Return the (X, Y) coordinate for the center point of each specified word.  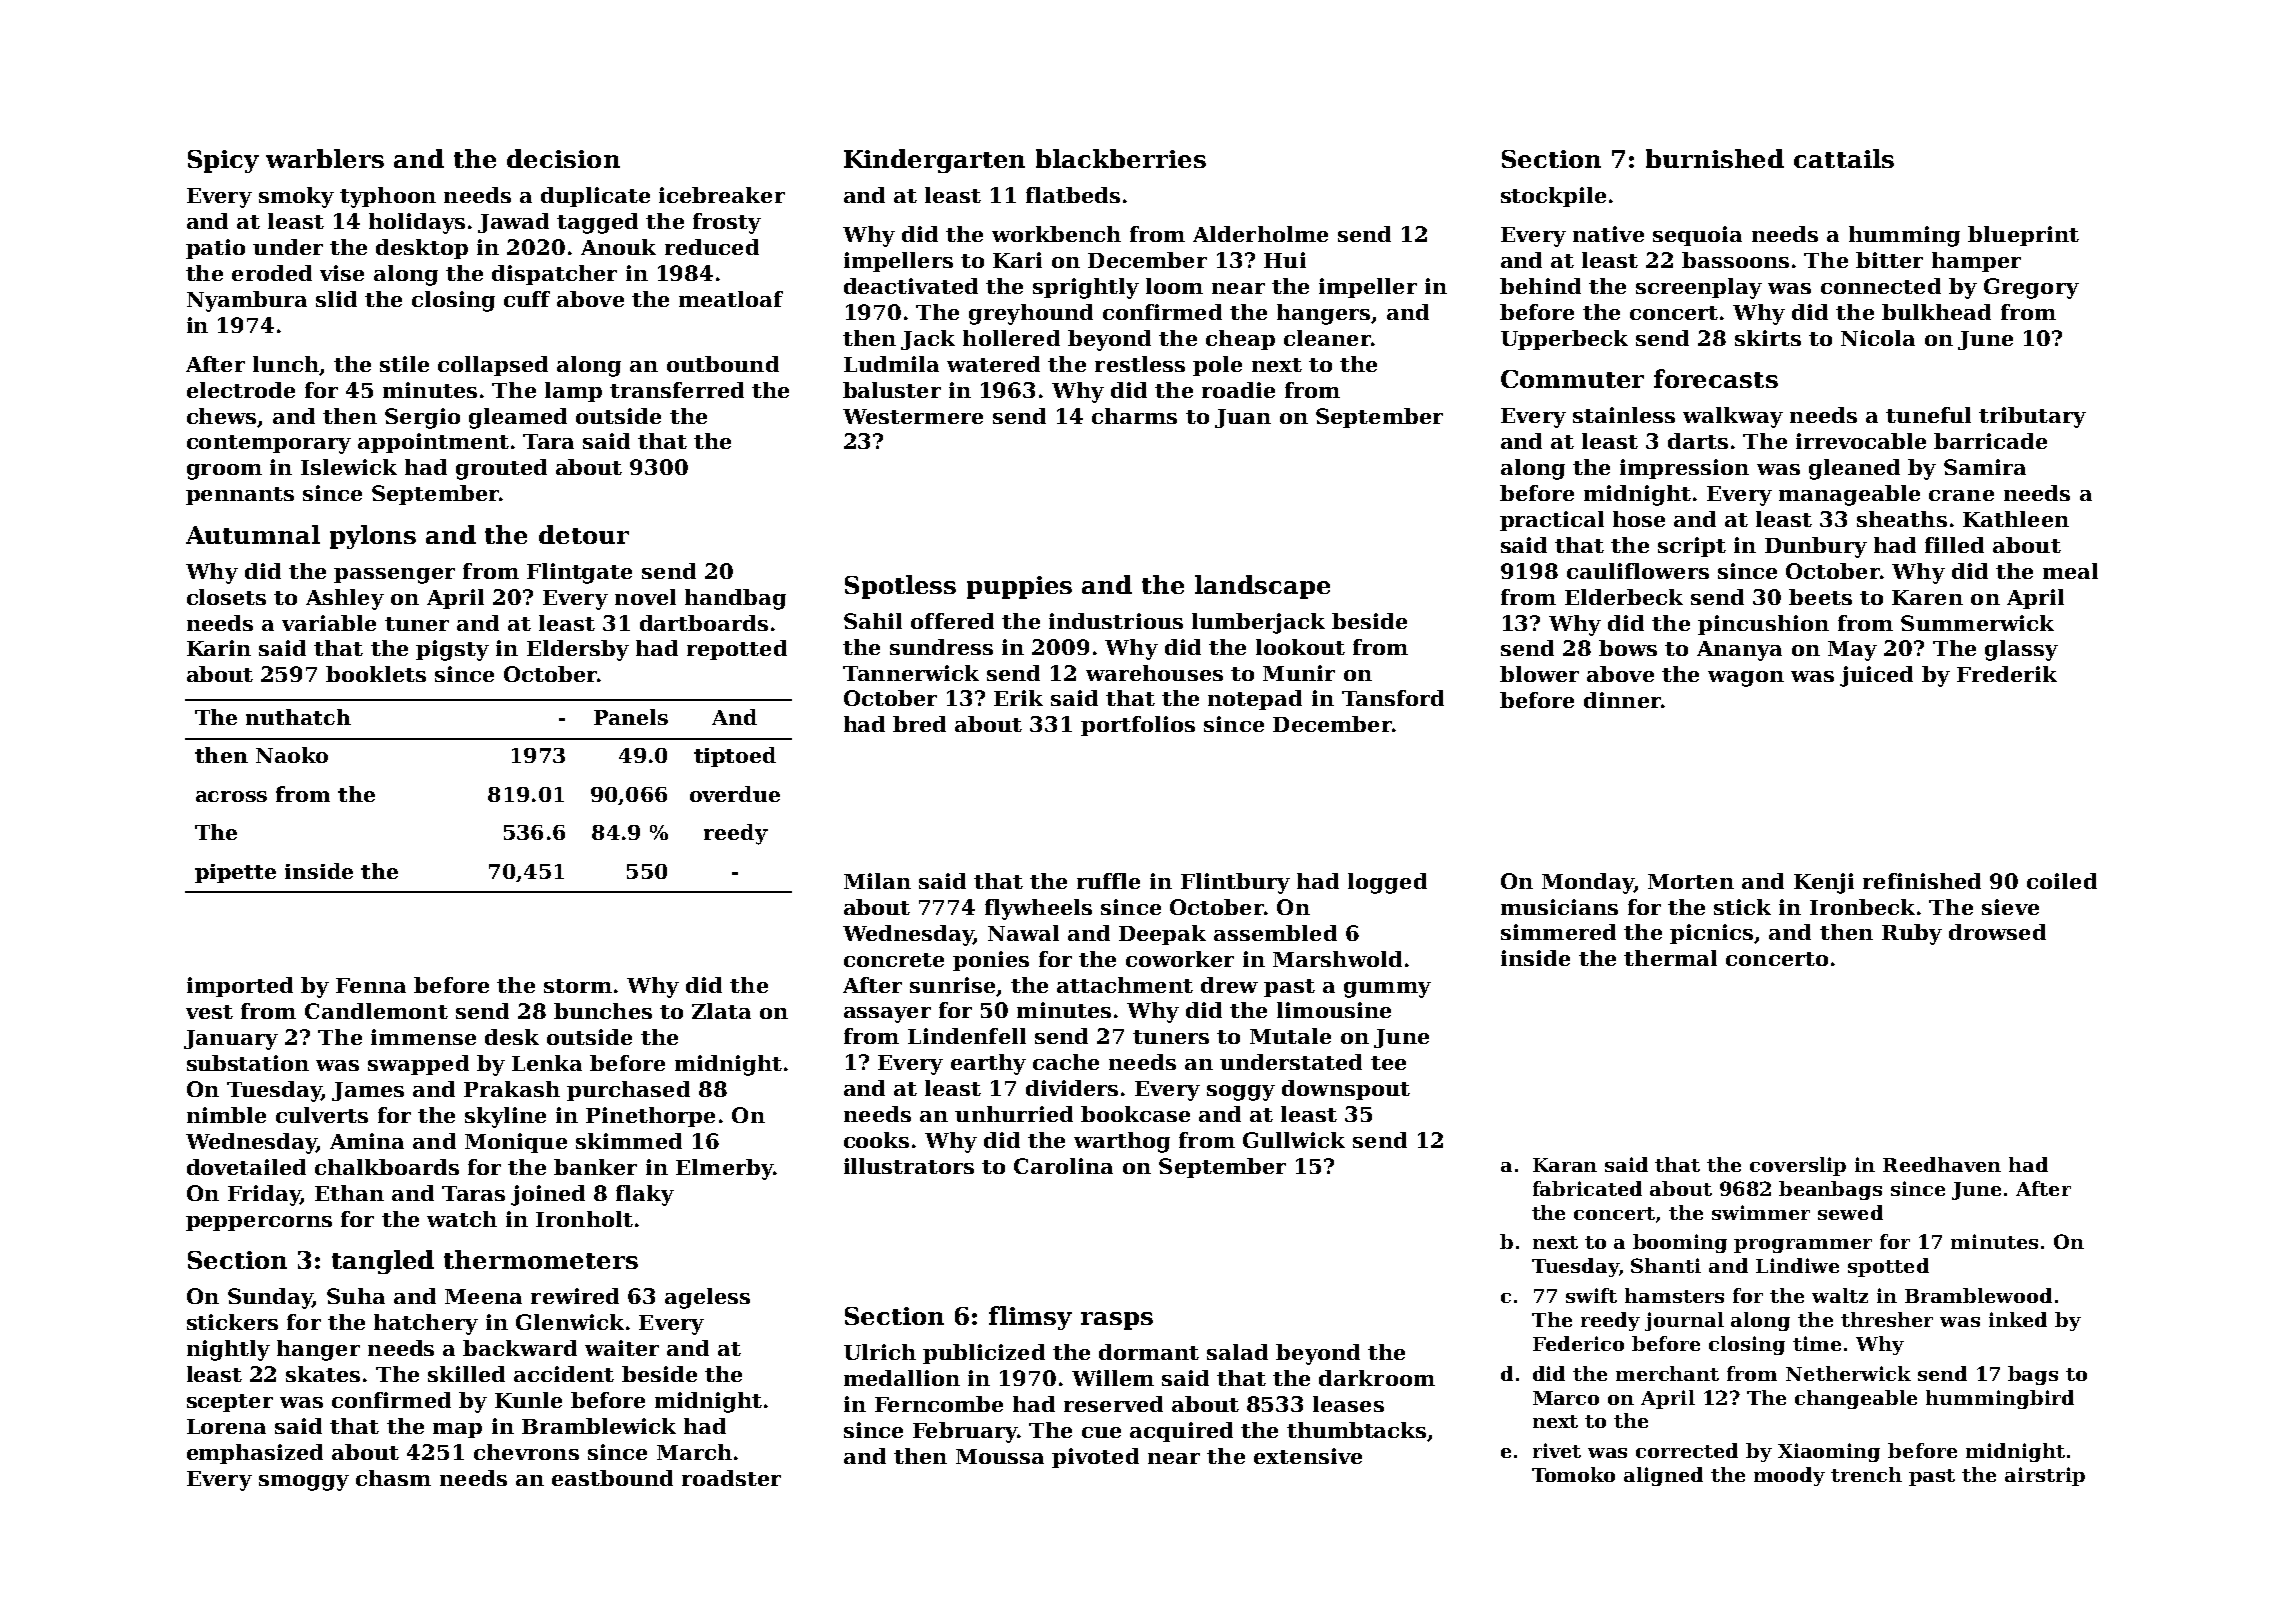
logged (1387, 883)
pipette (235, 873)
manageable (1849, 495)
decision (563, 158)
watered (993, 364)
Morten (1691, 881)
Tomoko (1573, 1474)
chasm (393, 1478)
